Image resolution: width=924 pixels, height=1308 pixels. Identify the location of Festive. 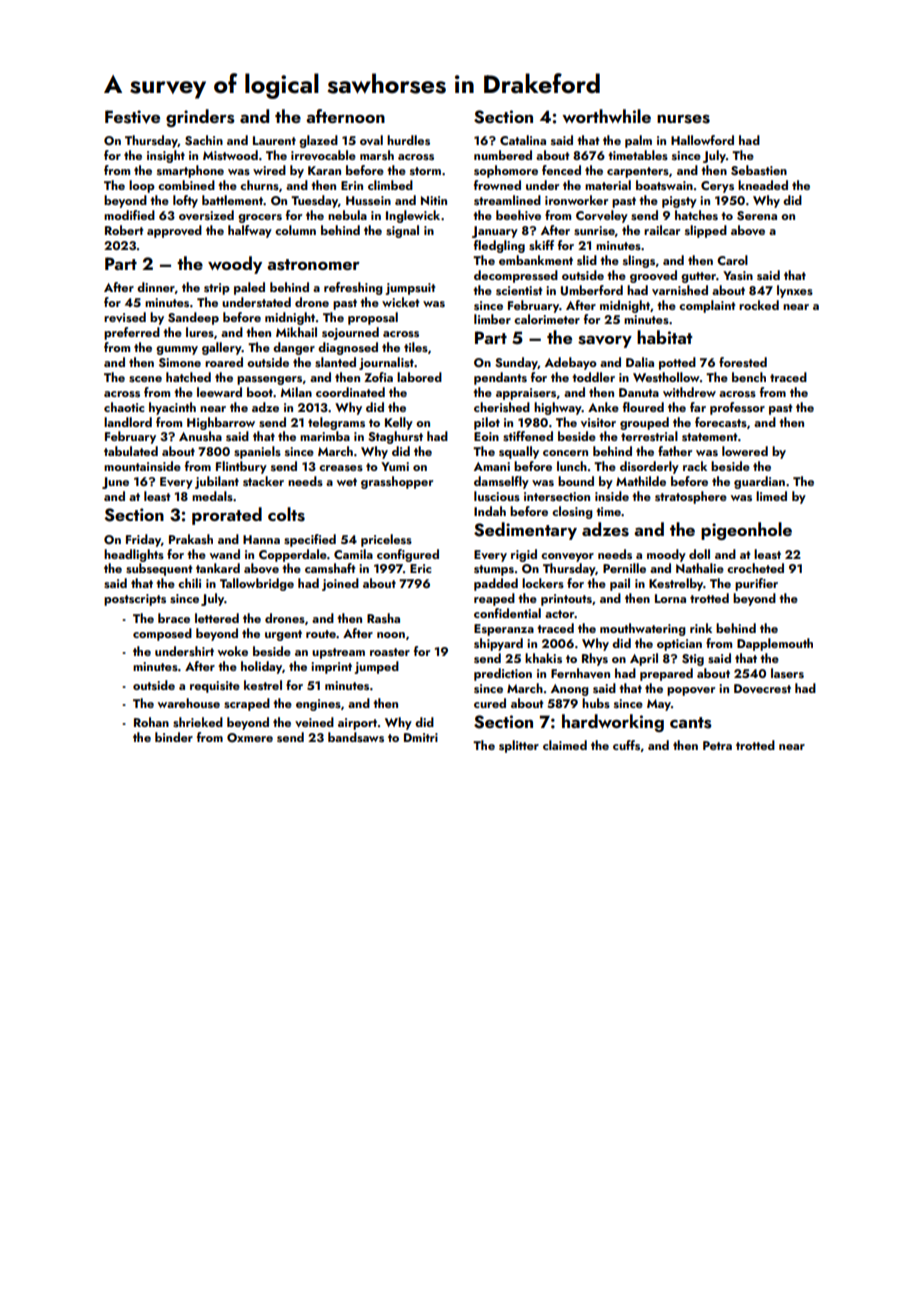
(132, 117).
